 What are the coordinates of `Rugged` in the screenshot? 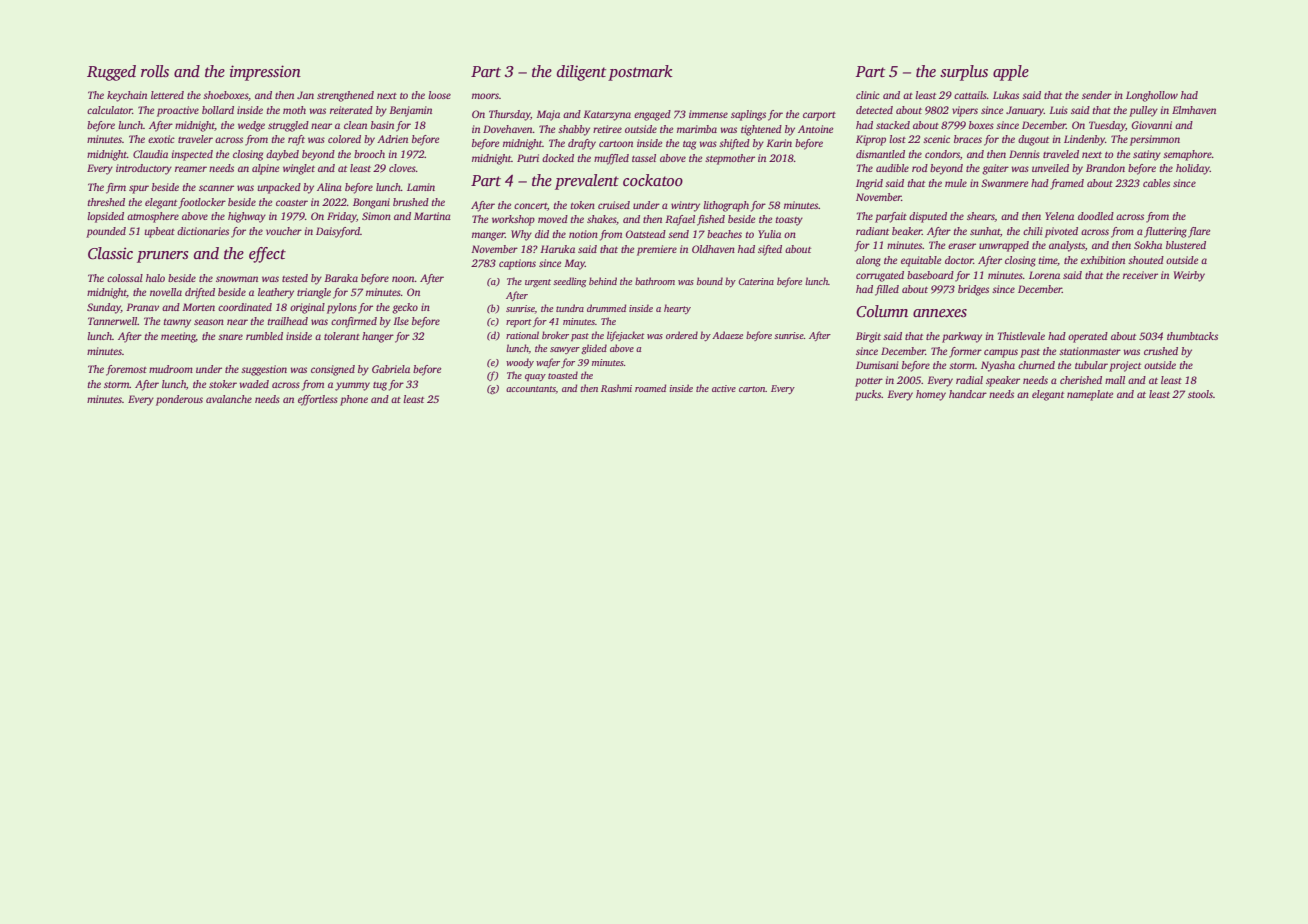 It's located at (111, 73).
